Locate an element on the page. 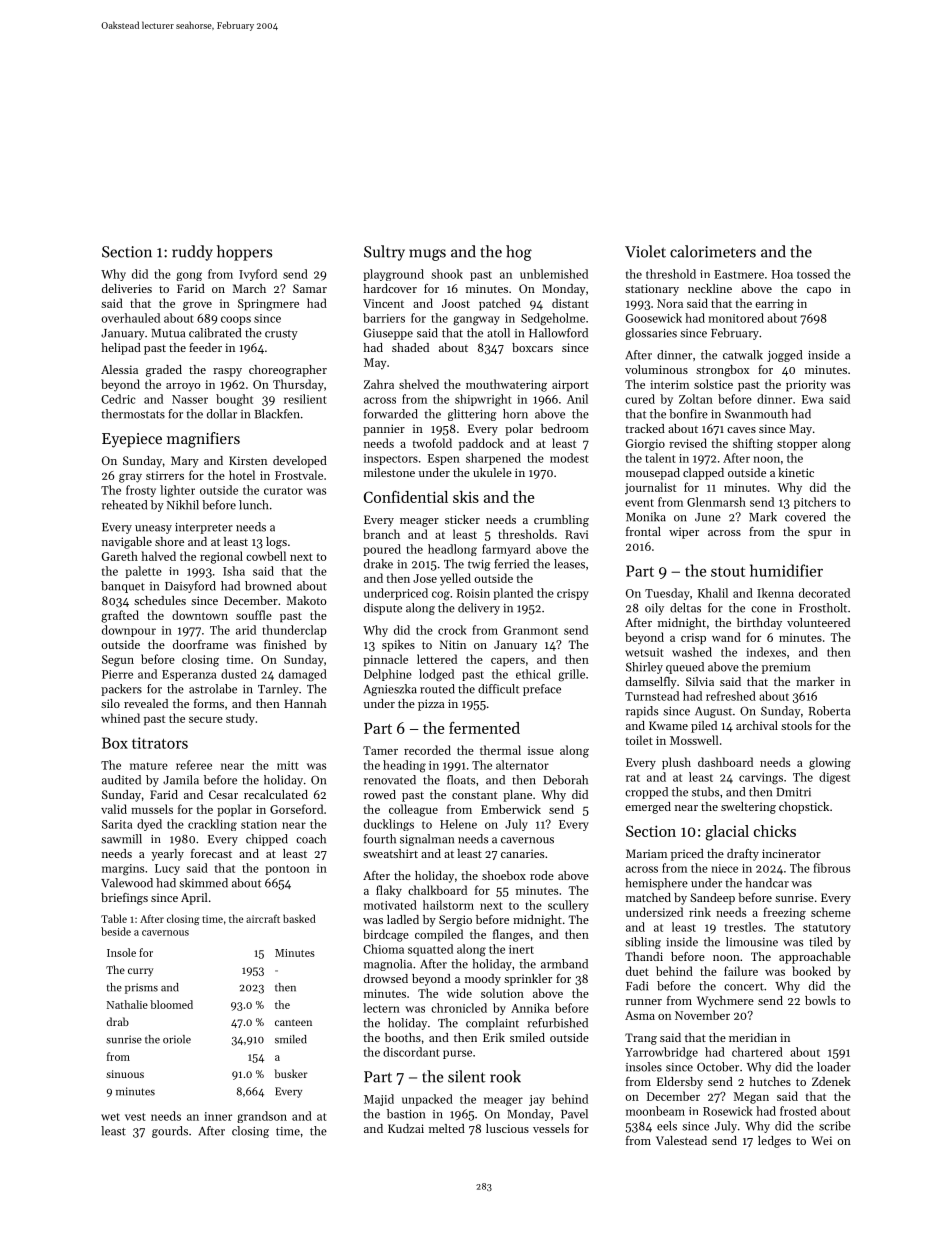 The height and width of the page is (1233, 952). Kudzai is located at coordinates (406, 1128).
